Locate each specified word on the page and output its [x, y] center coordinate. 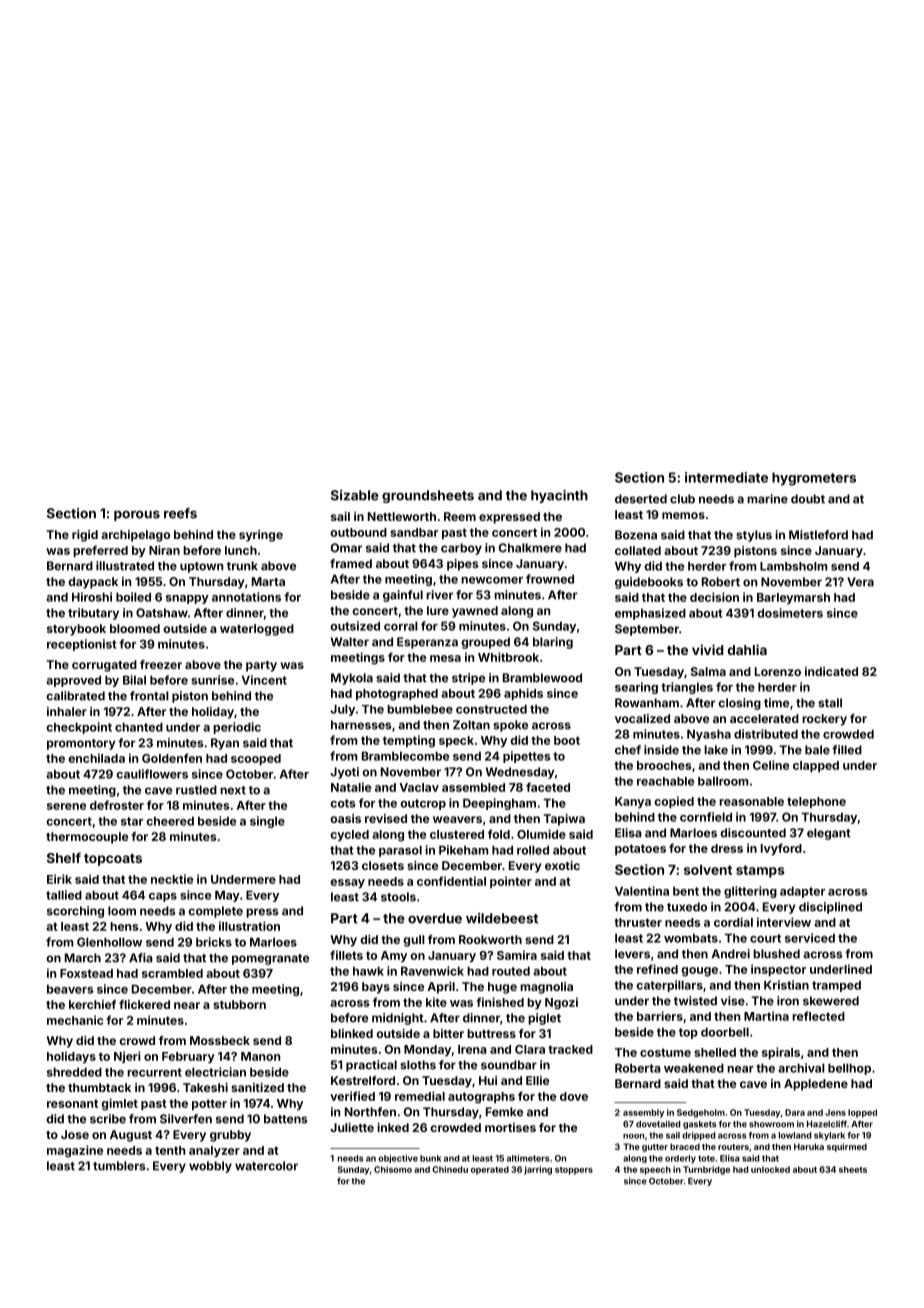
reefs [180, 513]
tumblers [119, 1166]
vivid [707, 649]
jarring [538, 1170]
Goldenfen [172, 758]
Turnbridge [706, 1170]
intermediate [726, 477]
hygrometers [814, 479]
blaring [553, 643]
